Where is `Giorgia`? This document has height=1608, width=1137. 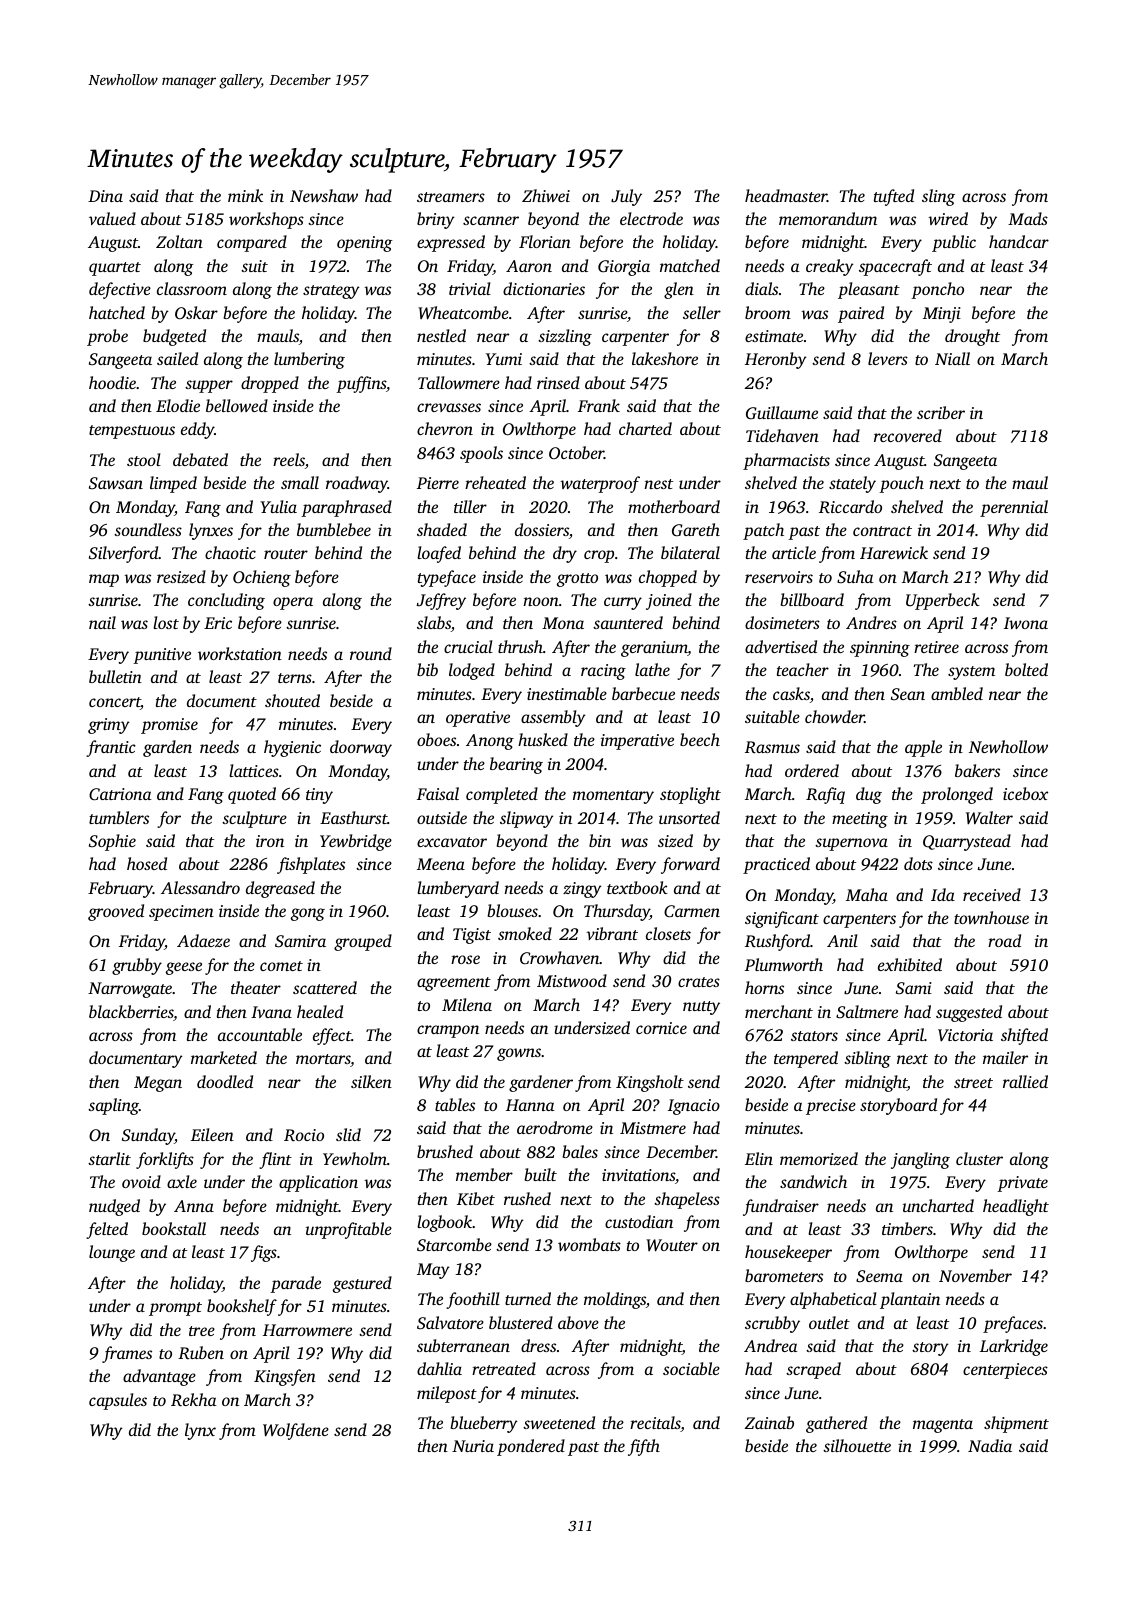 Giorgia is located at coordinates (624, 268).
